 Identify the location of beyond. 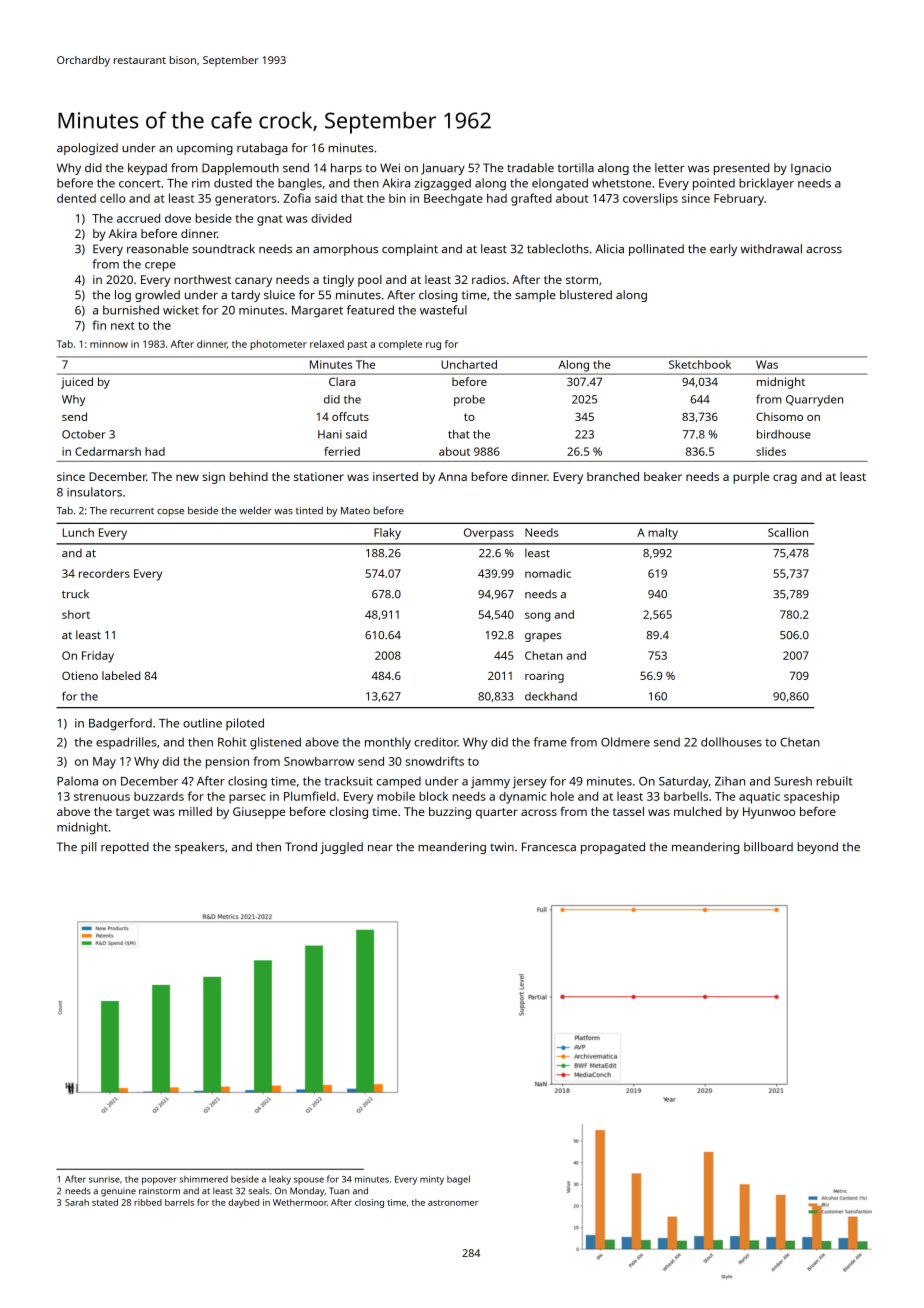
(818, 848).
